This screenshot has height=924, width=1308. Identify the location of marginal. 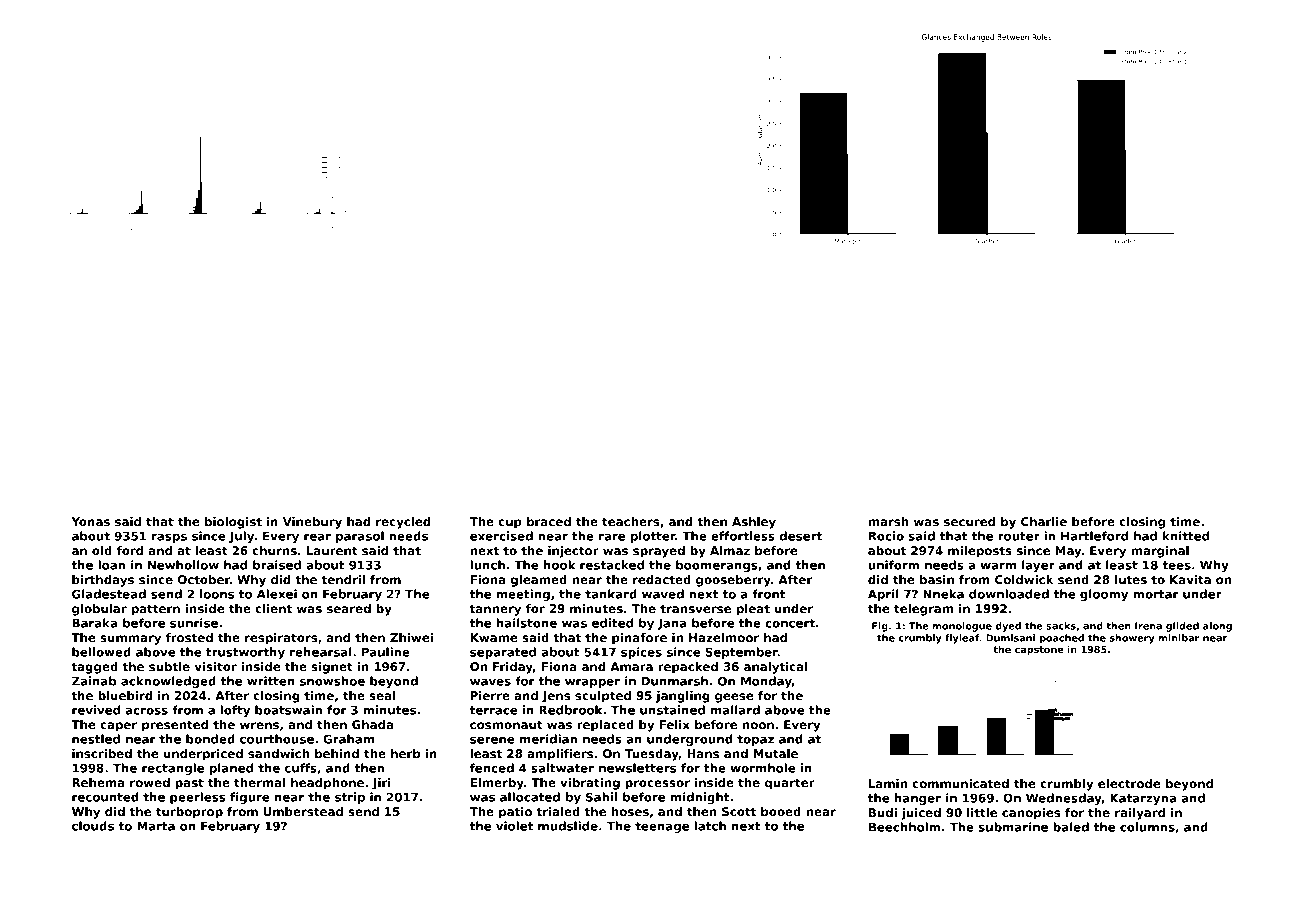
(1160, 552).
